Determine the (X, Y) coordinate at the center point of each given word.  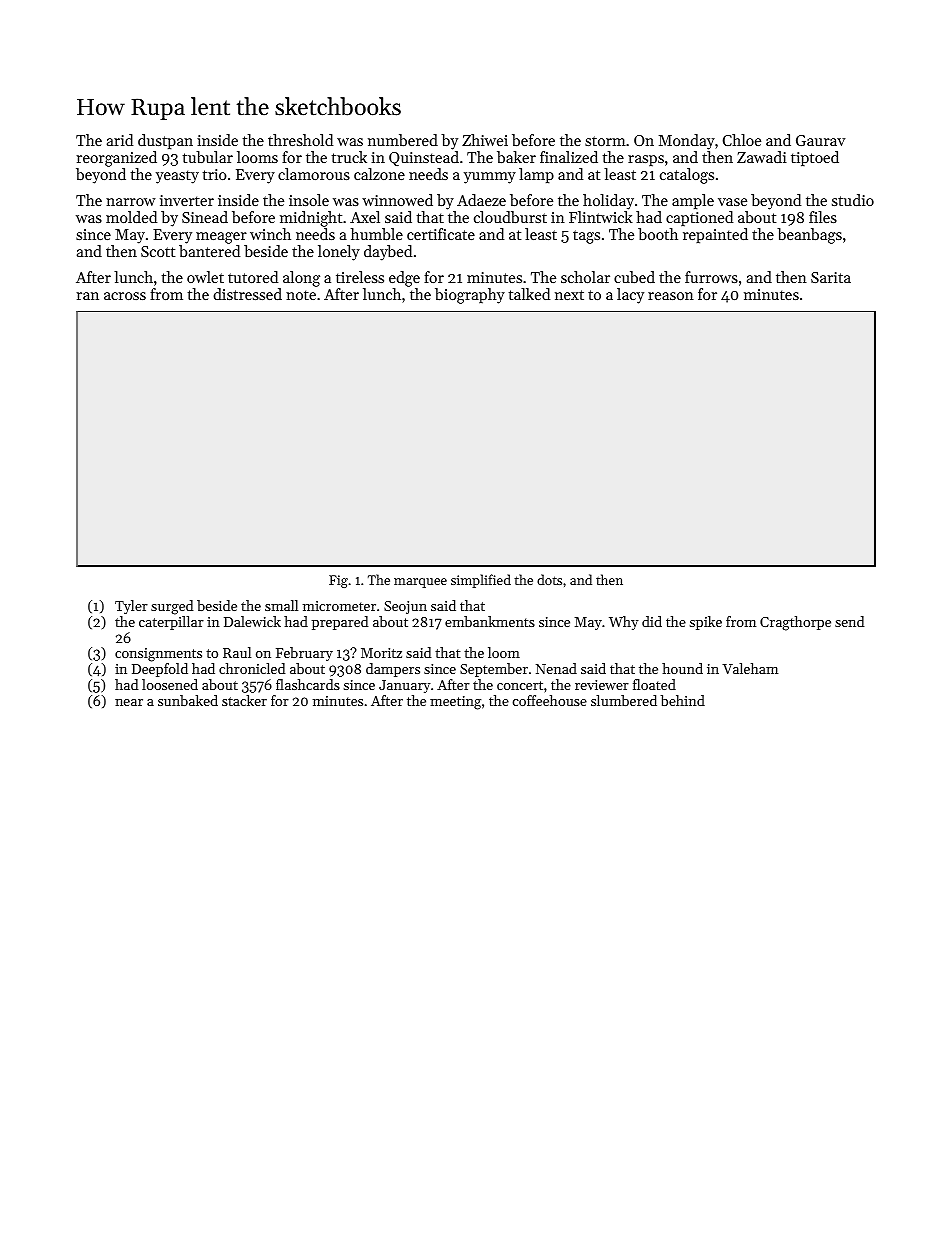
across (125, 296)
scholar (585, 277)
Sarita (831, 277)
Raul (237, 652)
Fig (338, 581)
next (569, 295)
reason (671, 296)
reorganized (116, 159)
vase (732, 202)
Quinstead (424, 158)
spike (706, 623)
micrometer (339, 606)
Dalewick (252, 621)
